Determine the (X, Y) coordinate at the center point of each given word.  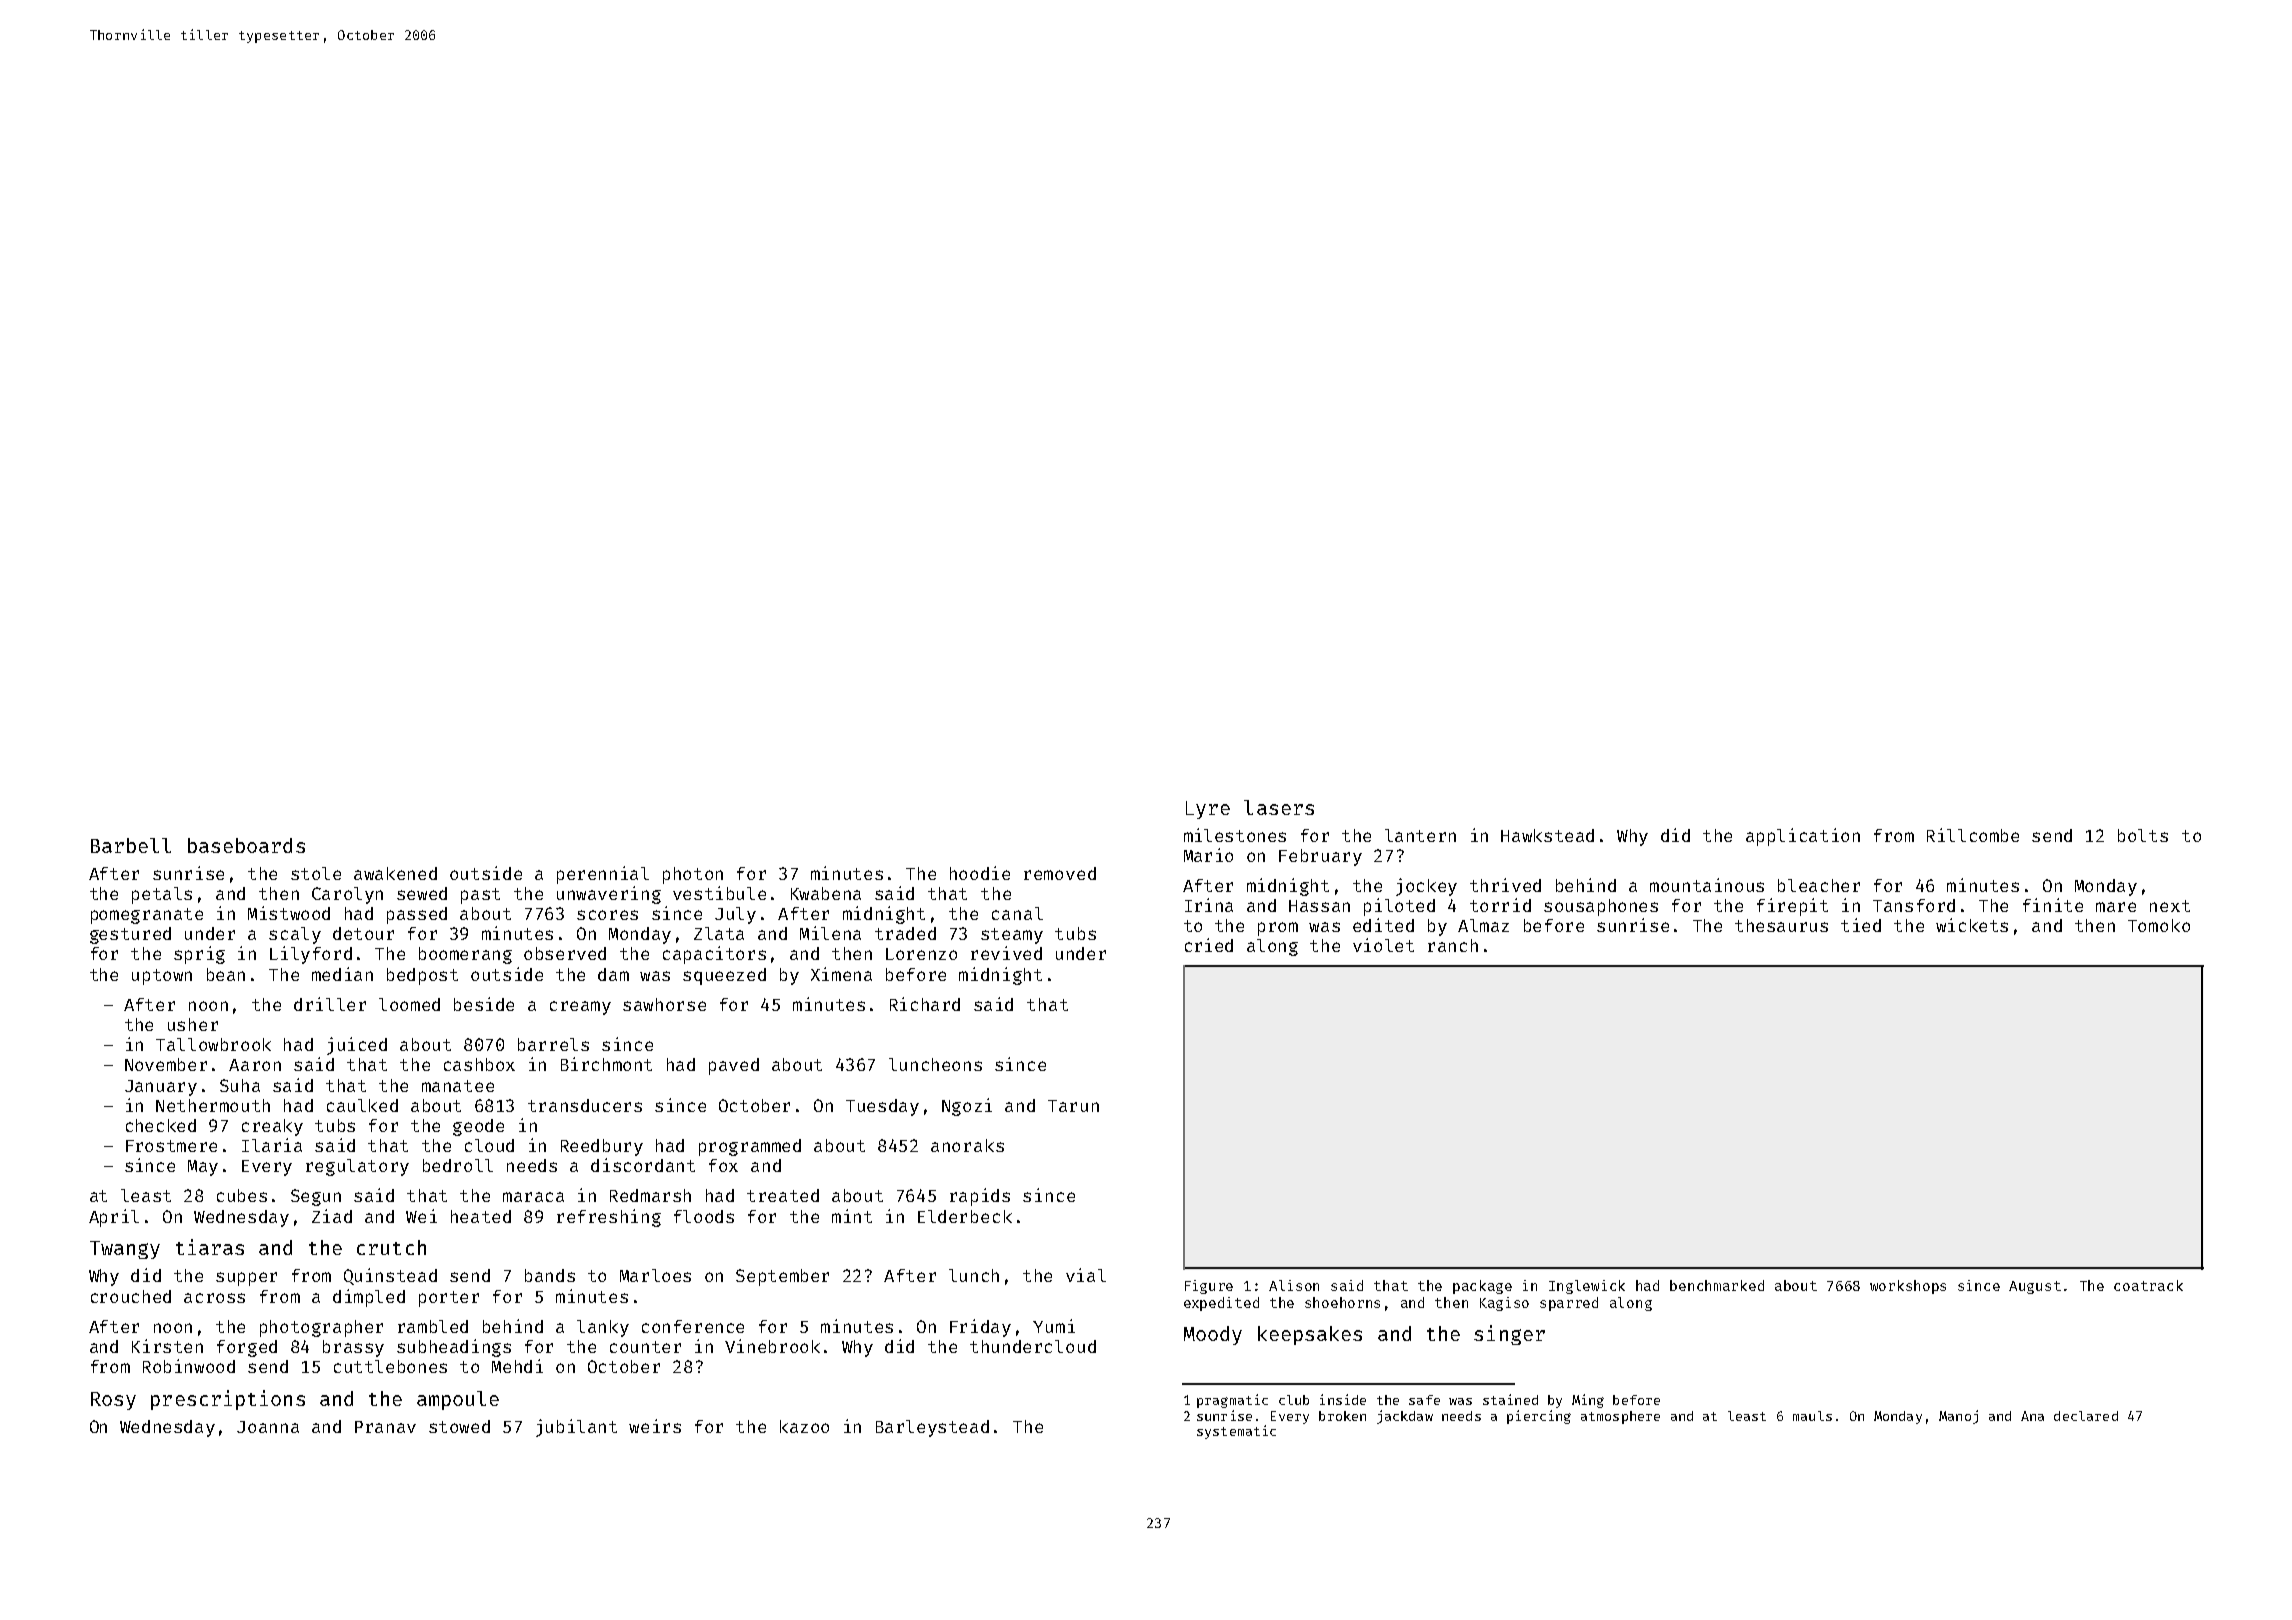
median (342, 974)
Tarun (1073, 1106)
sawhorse (664, 1004)
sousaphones (1601, 907)
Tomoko (2159, 925)
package (1482, 1287)
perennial (603, 875)
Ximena (841, 974)
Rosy (113, 1401)
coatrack (2148, 1285)
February (1320, 857)
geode (478, 1127)
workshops (1908, 1287)
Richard (925, 1004)
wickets (1972, 925)
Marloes (655, 1275)
